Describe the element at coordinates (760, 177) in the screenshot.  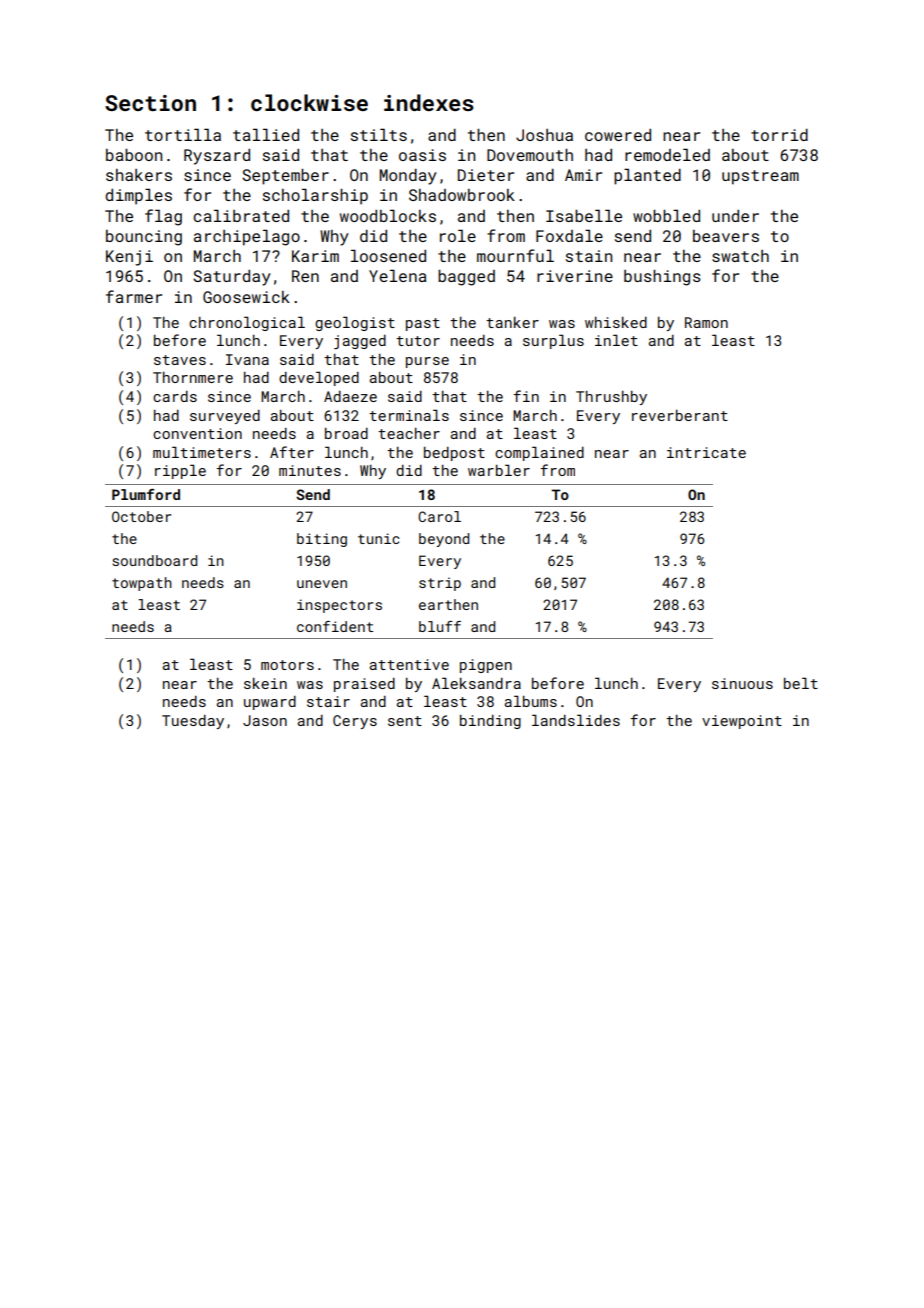
I see `upstream` at that location.
